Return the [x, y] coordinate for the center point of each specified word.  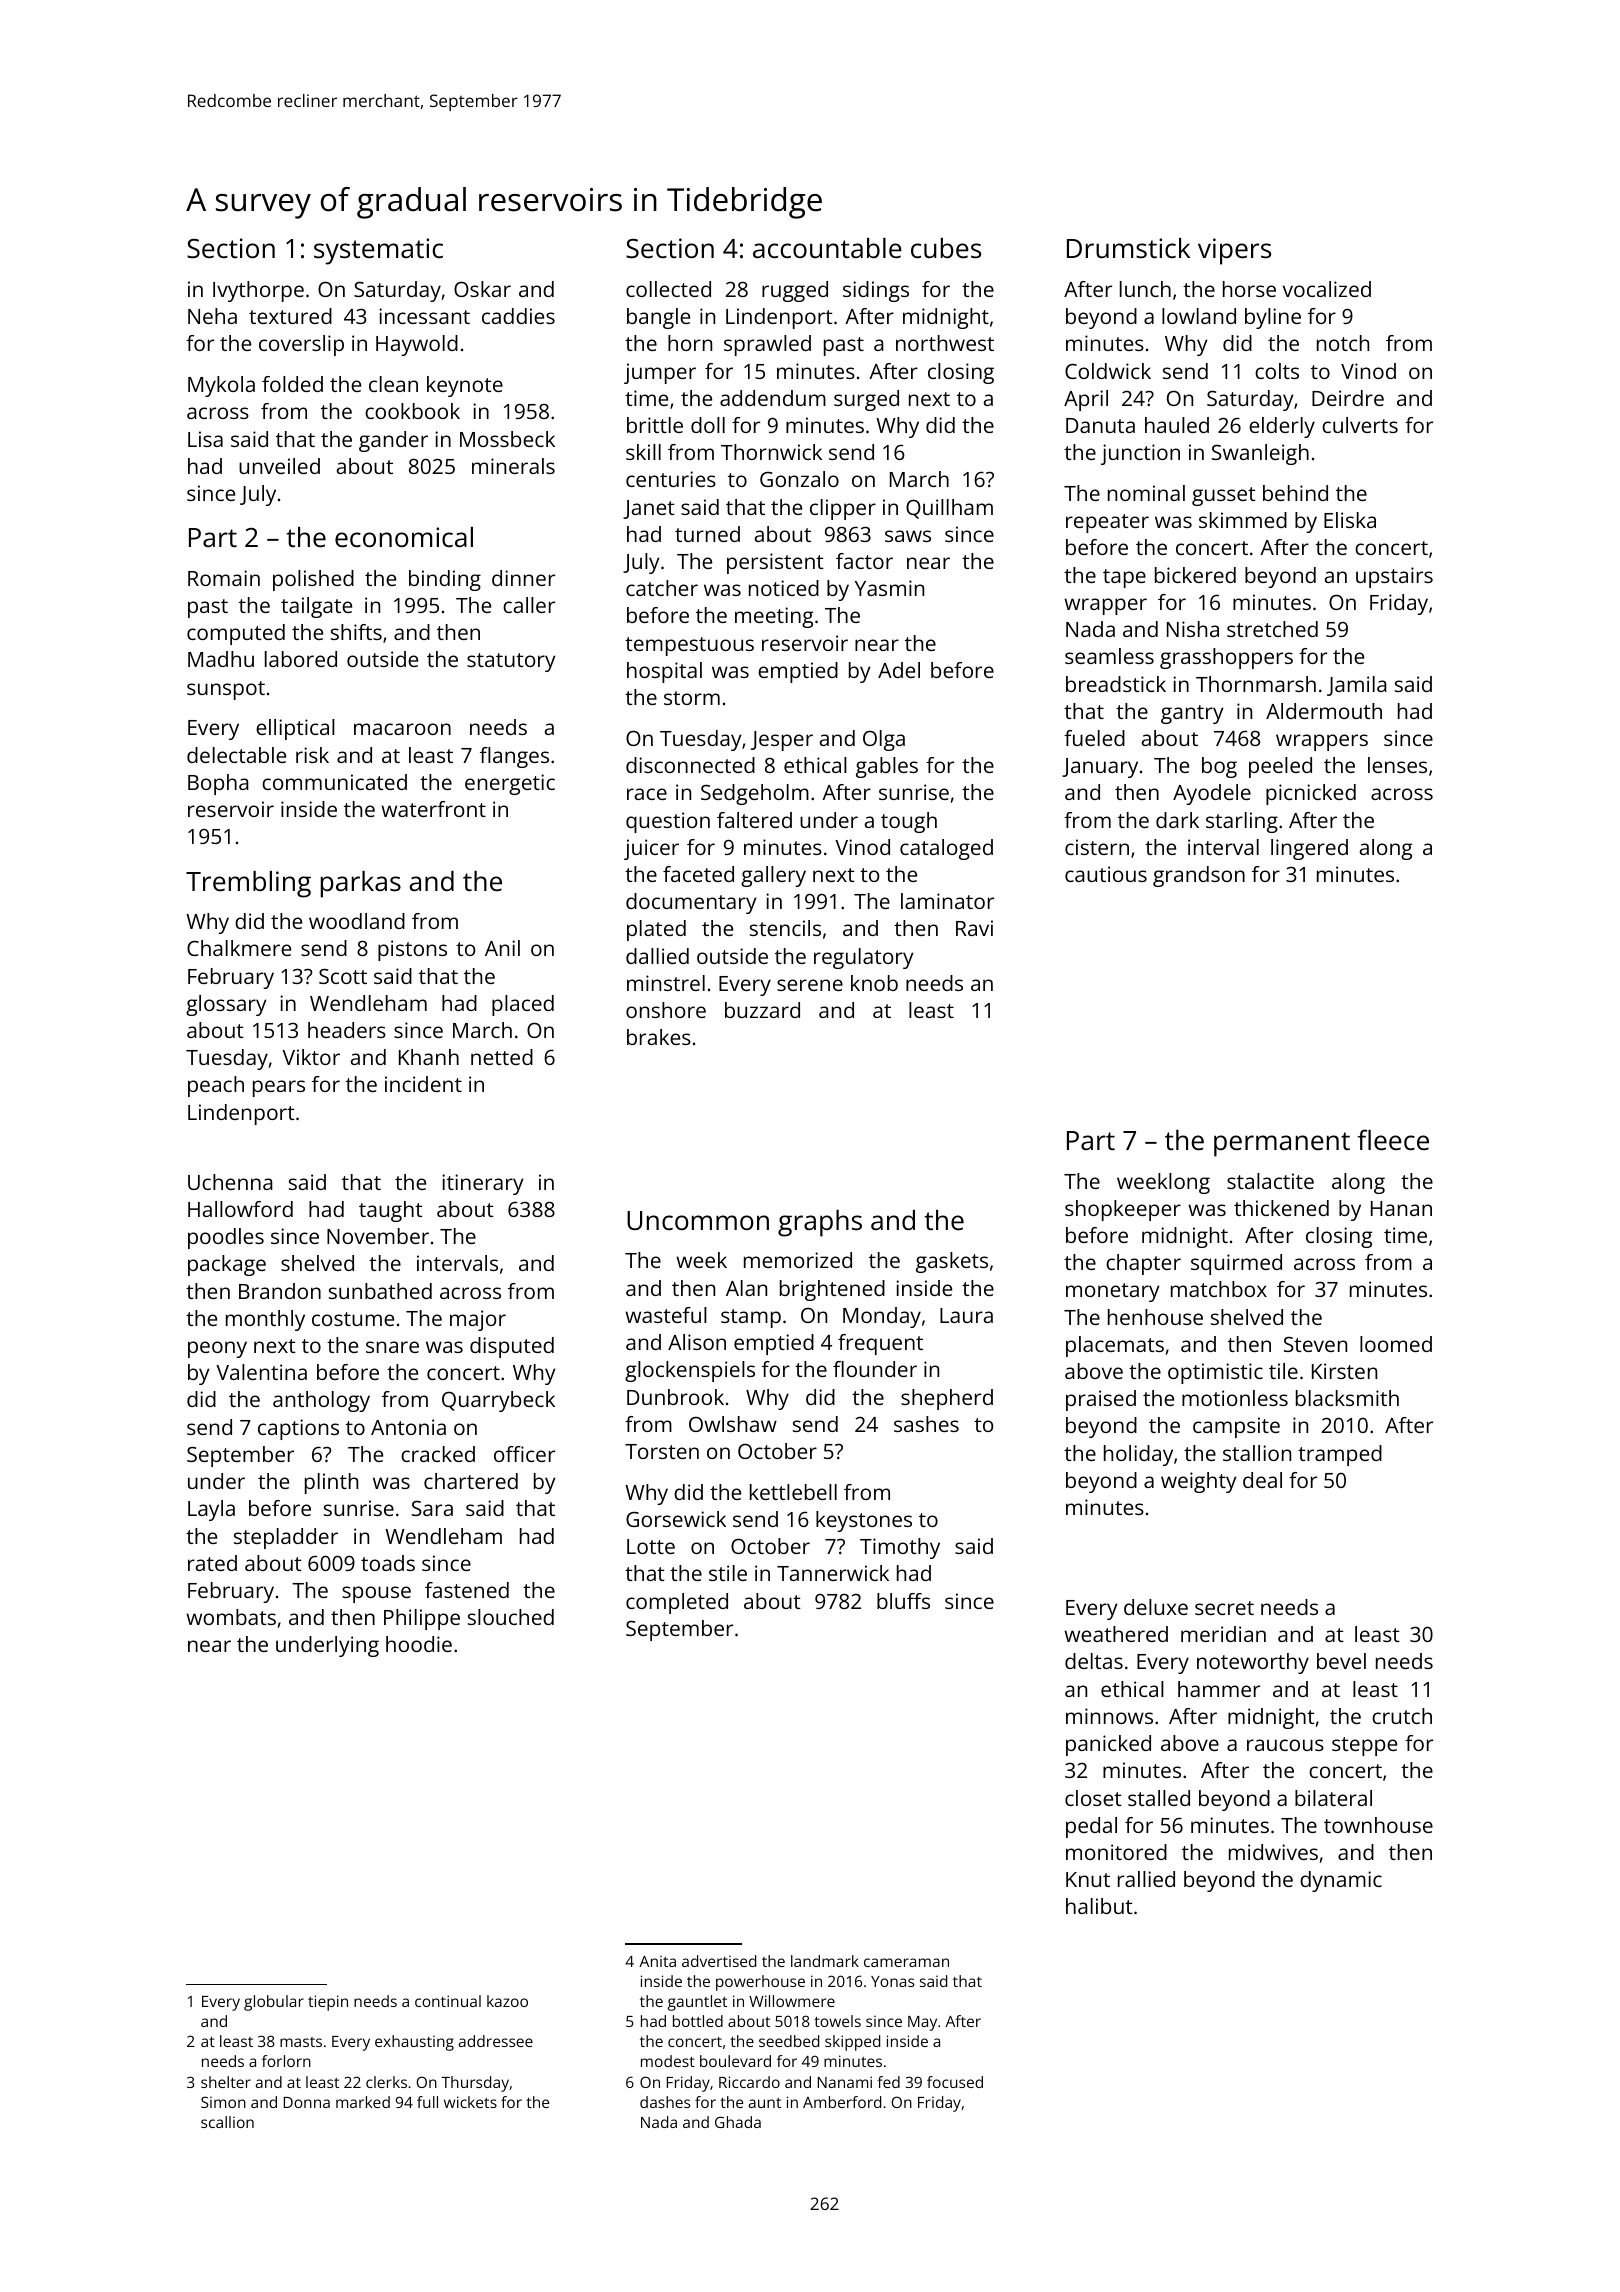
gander [393, 441]
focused [955, 2082]
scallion [227, 2122]
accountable [827, 248]
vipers [1234, 251]
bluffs [903, 1601]
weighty [1199, 1482]
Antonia [408, 1427]
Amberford [842, 2102]
